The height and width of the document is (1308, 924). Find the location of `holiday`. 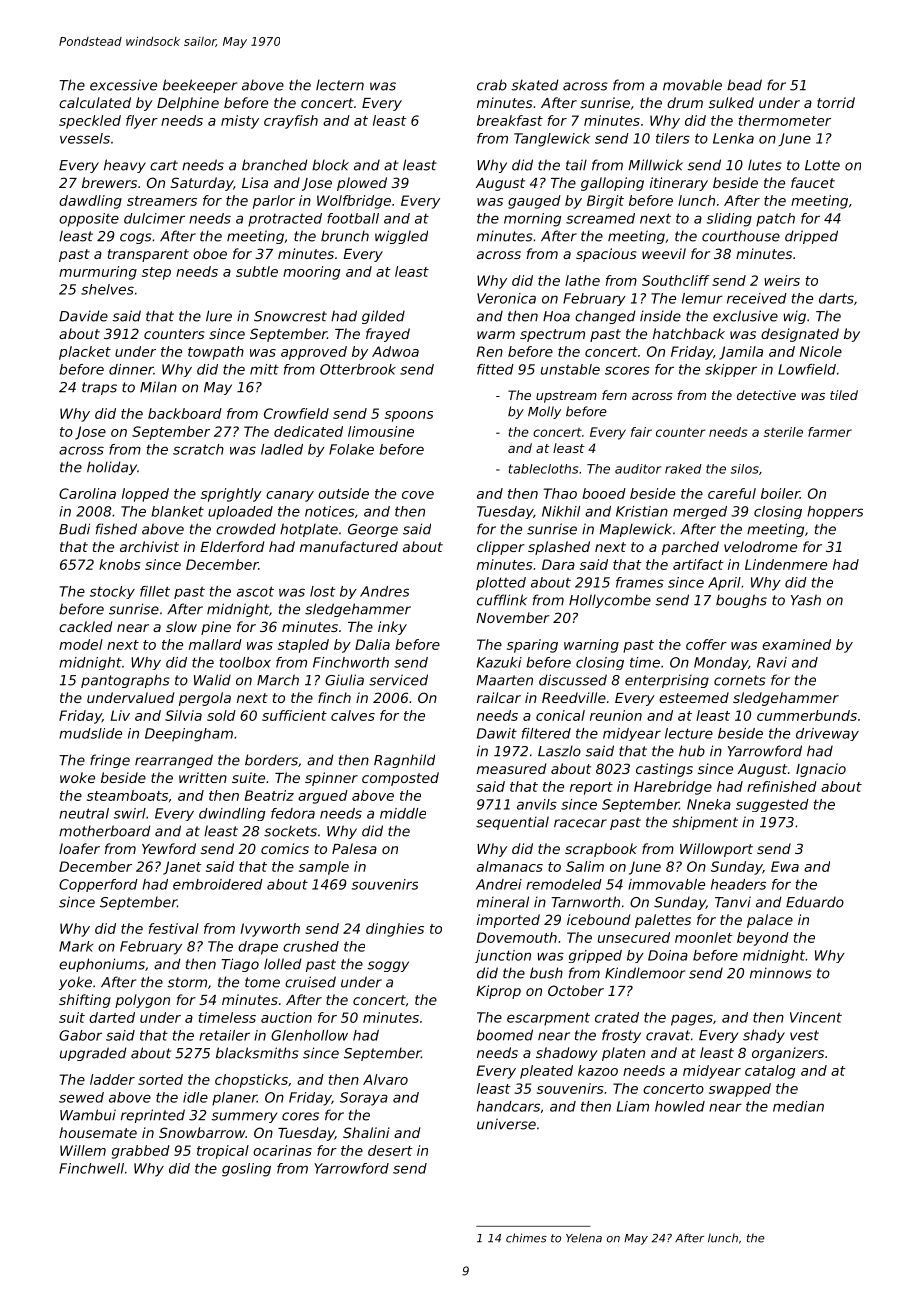

holiday is located at coordinates (112, 468).
